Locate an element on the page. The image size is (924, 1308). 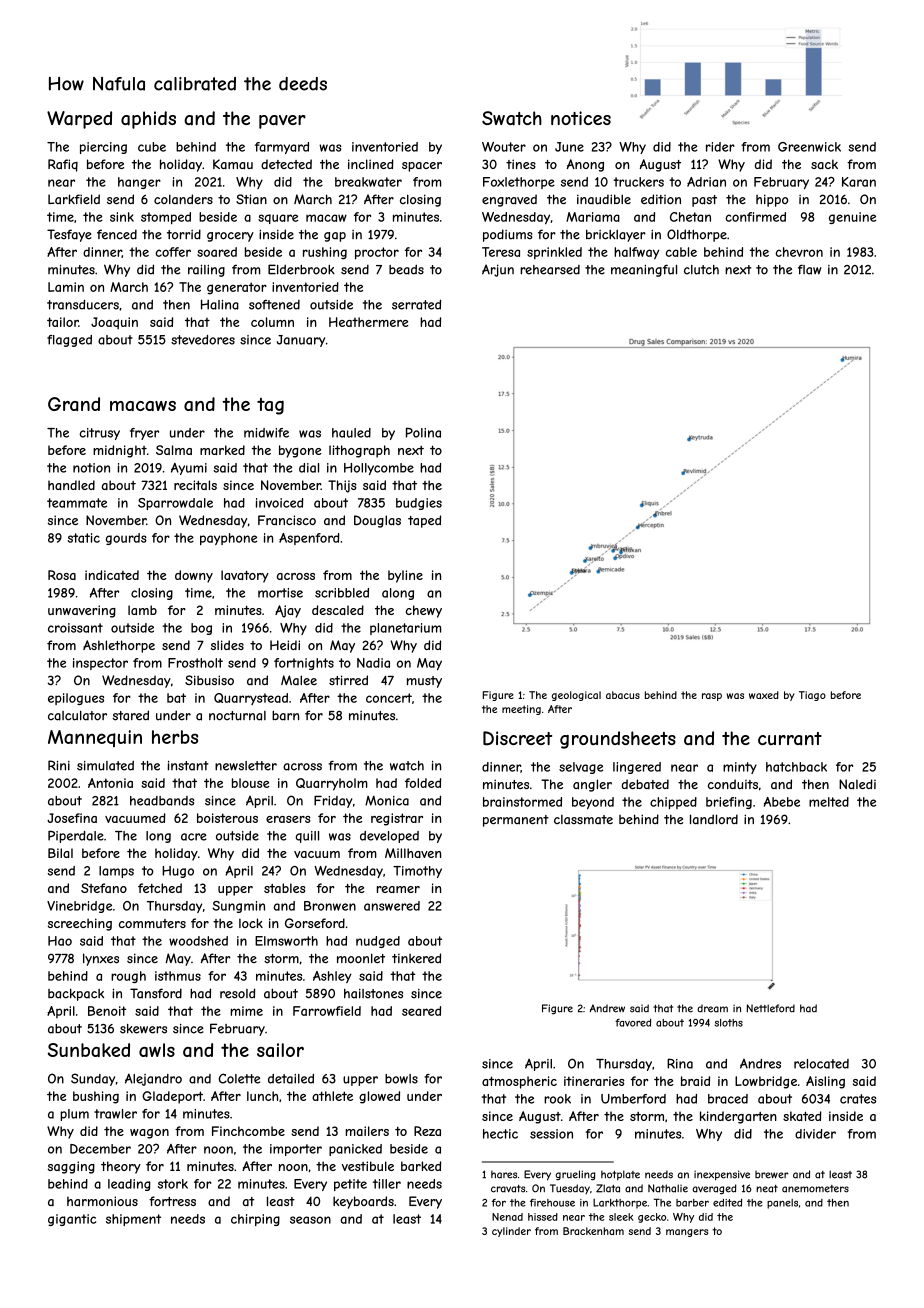
session is located at coordinates (551, 1134).
